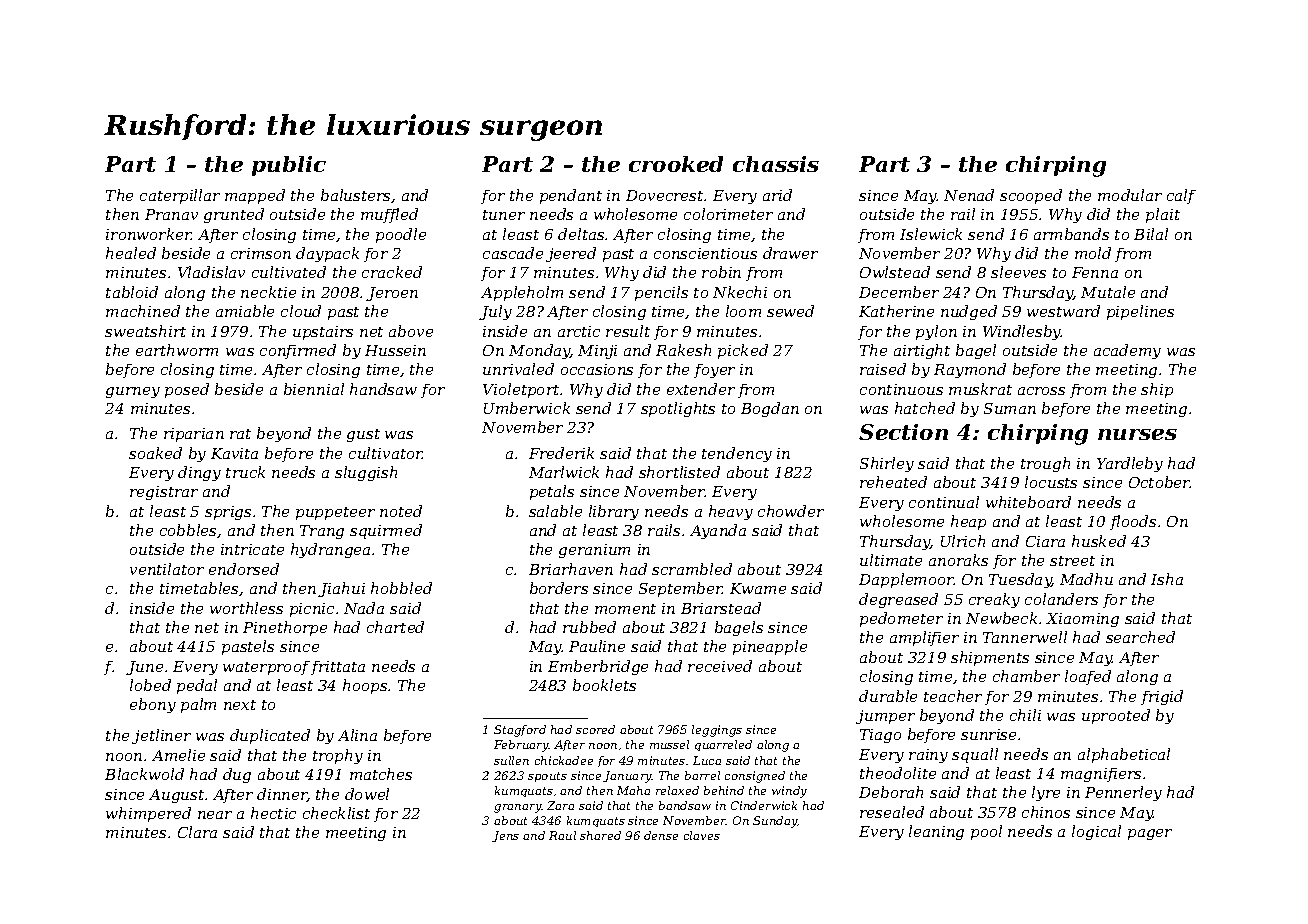  I want to click on chassis, so click(776, 164).
